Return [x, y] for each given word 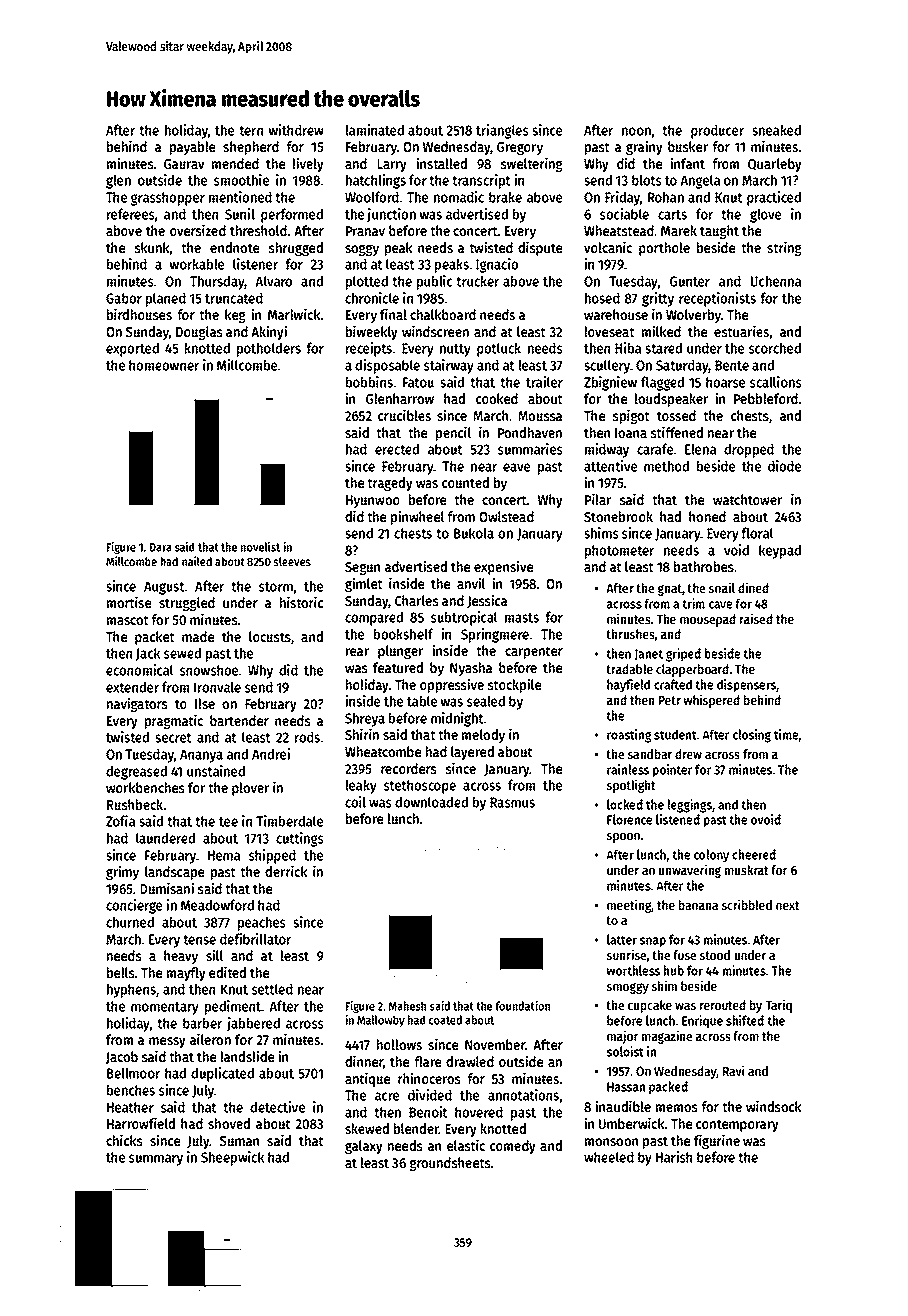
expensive [503, 567]
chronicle [372, 298]
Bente [732, 365]
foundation [522, 1006]
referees [131, 214]
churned [130, 922]
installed [441, 163]
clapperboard [692, 670]
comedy [513, 1147]
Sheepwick [232, 1158]
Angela [700, 181]
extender [132, 687]
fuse [684, 955]
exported [132, 349]
